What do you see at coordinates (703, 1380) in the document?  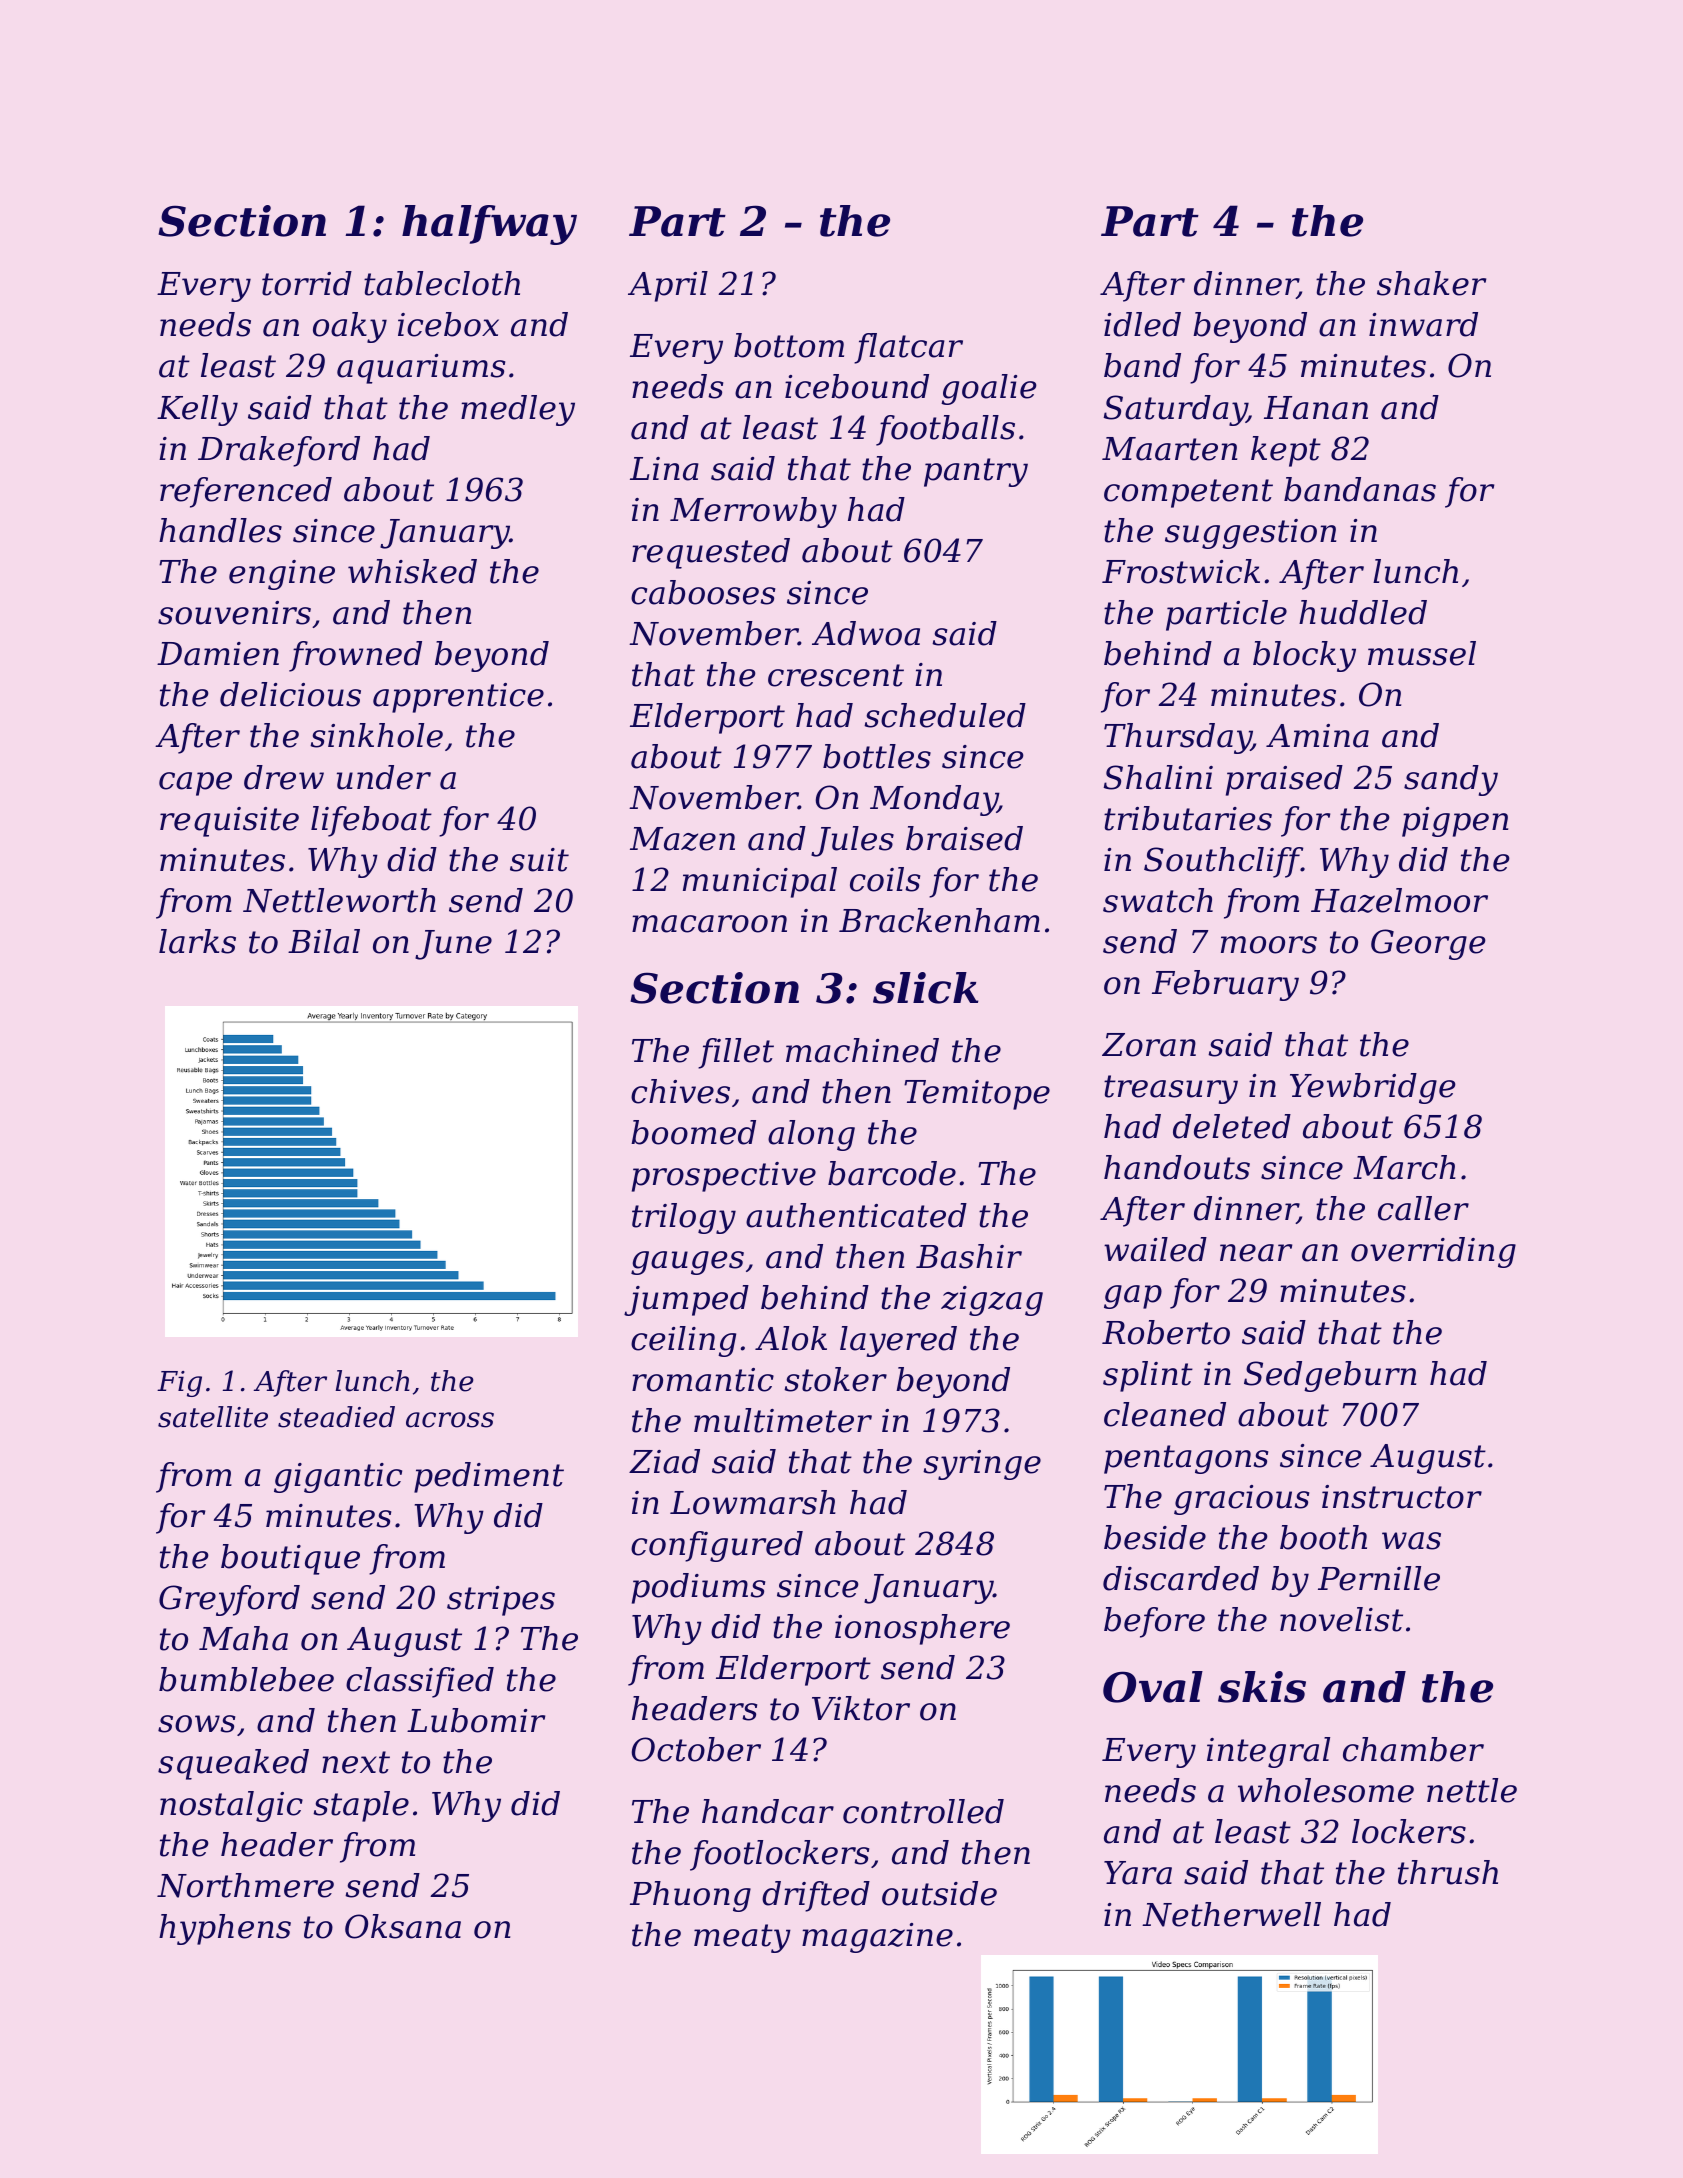 I see `romantic` at bounding box center [703, 1380].
